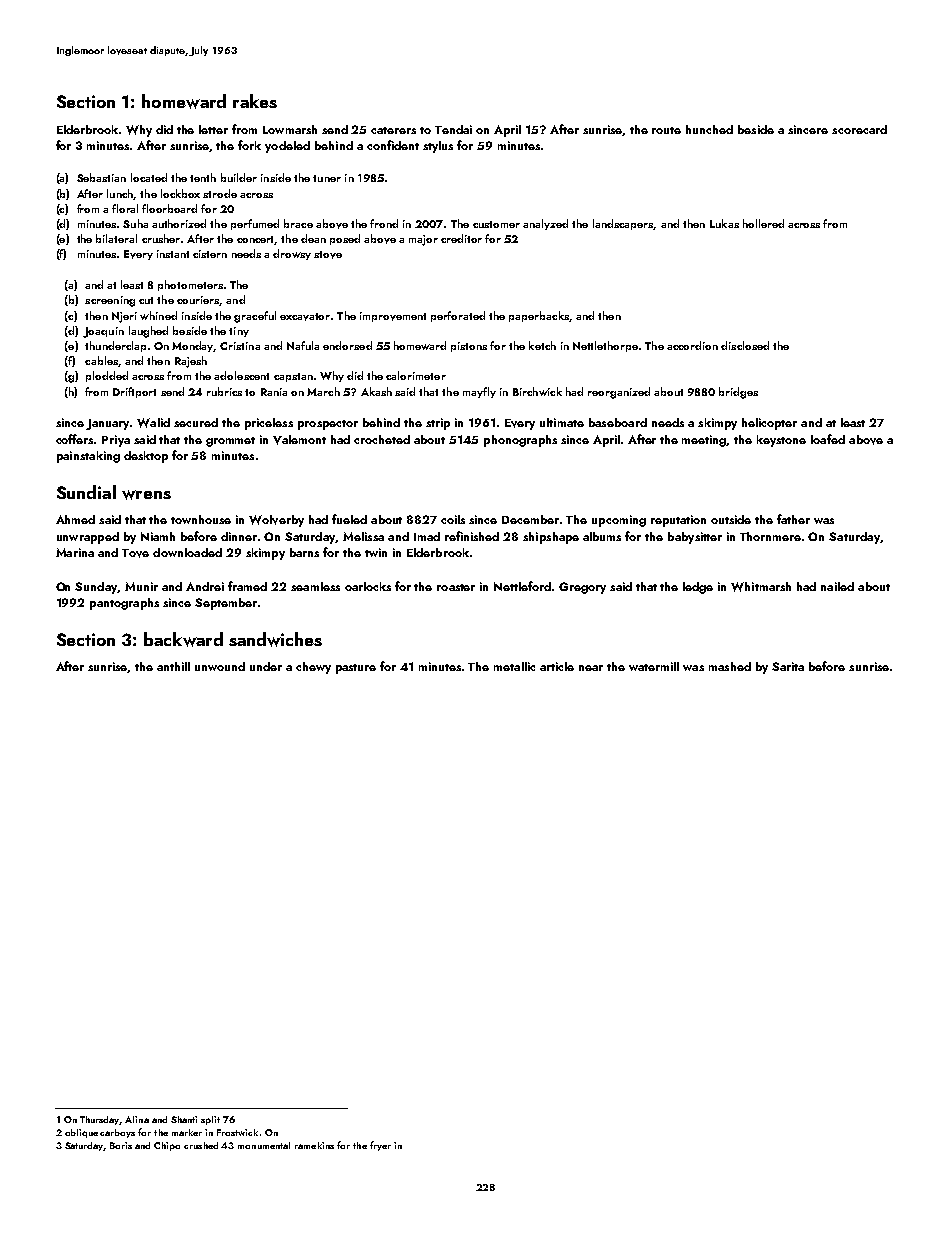  I want to click on chewy, so click(313, 668).
